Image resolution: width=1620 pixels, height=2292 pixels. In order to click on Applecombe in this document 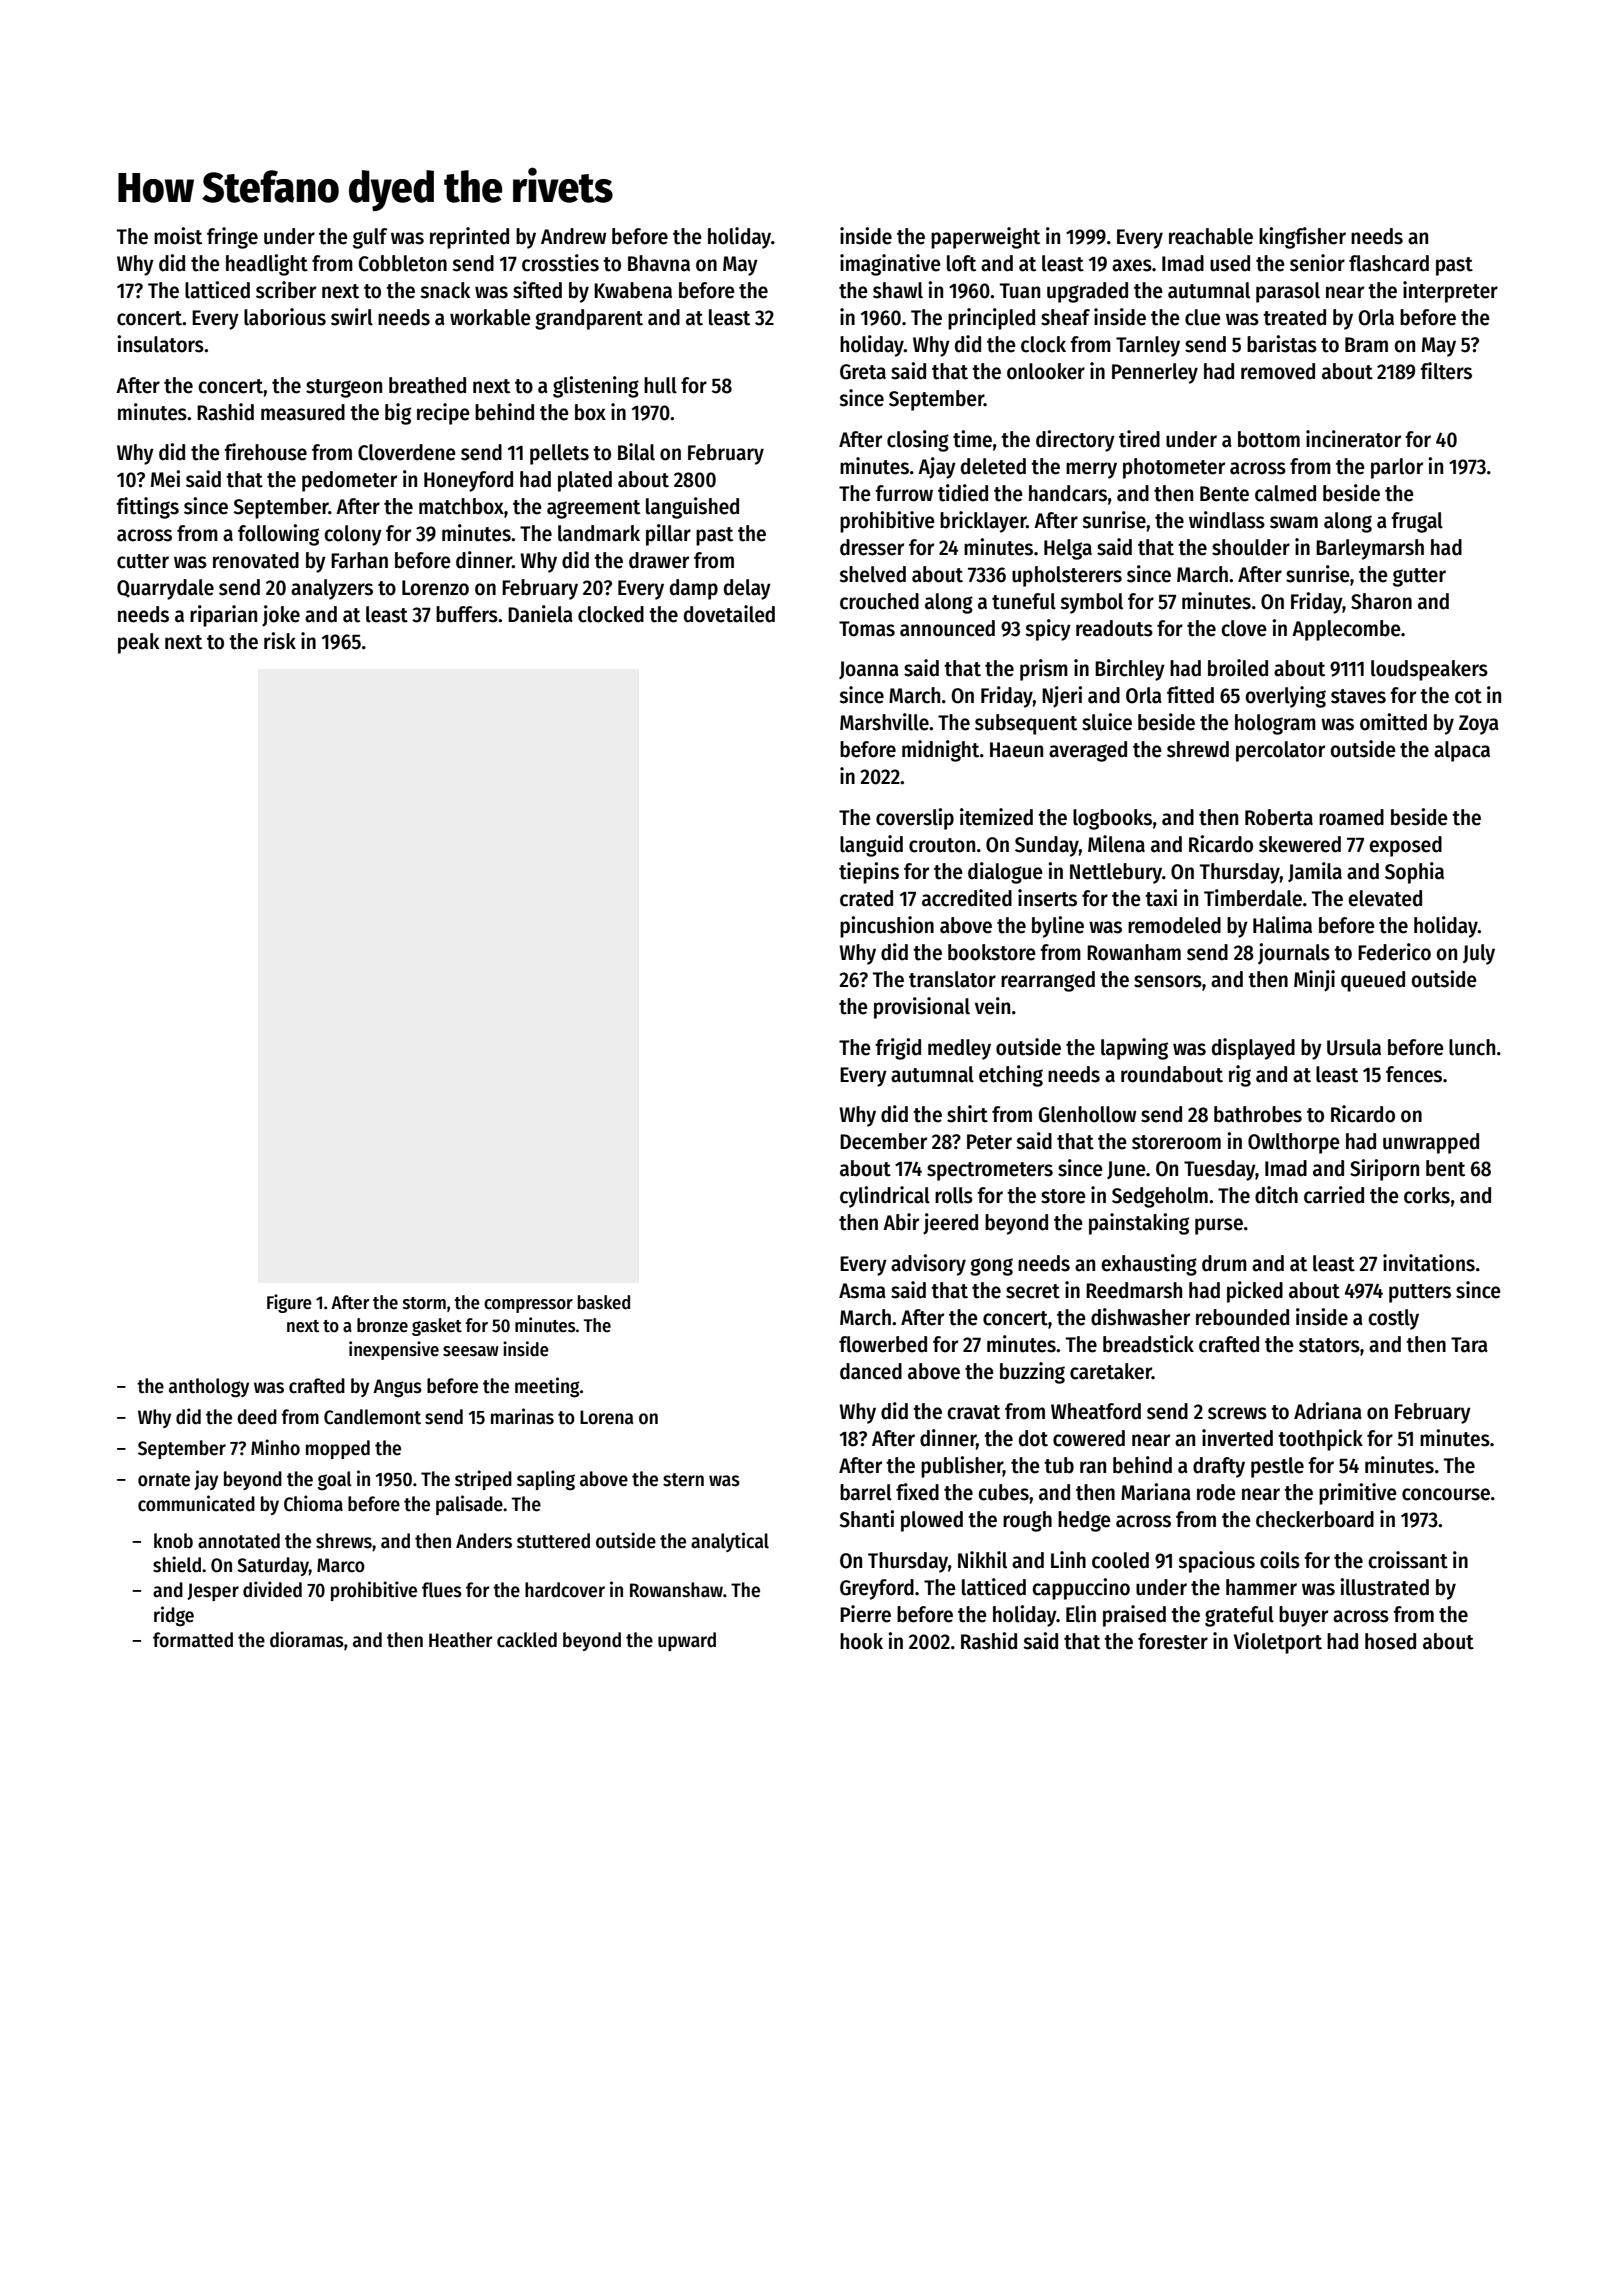, I will do `click(1346, 630)`.
